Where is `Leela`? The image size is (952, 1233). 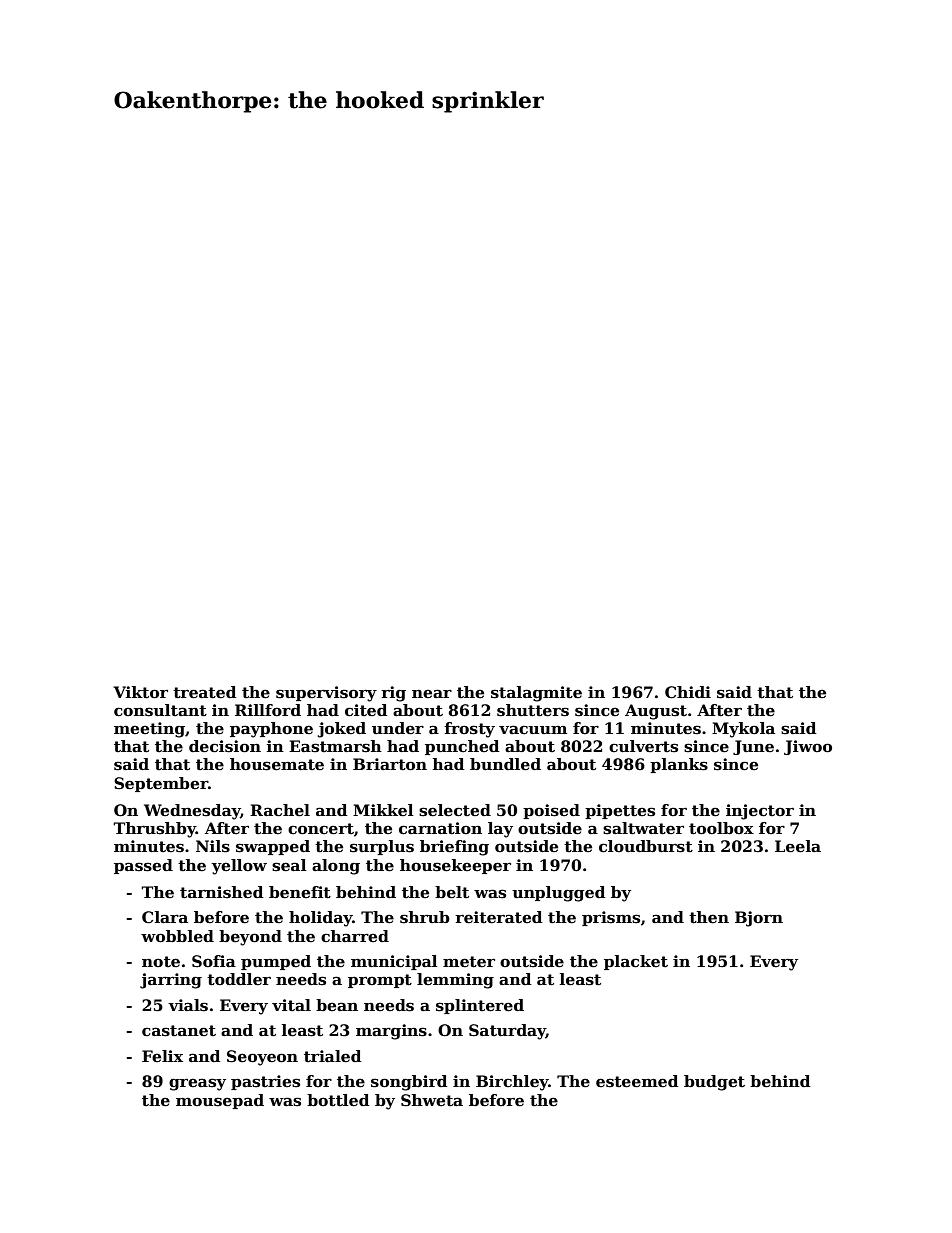 Leela is located at coordinates (798, 846).
